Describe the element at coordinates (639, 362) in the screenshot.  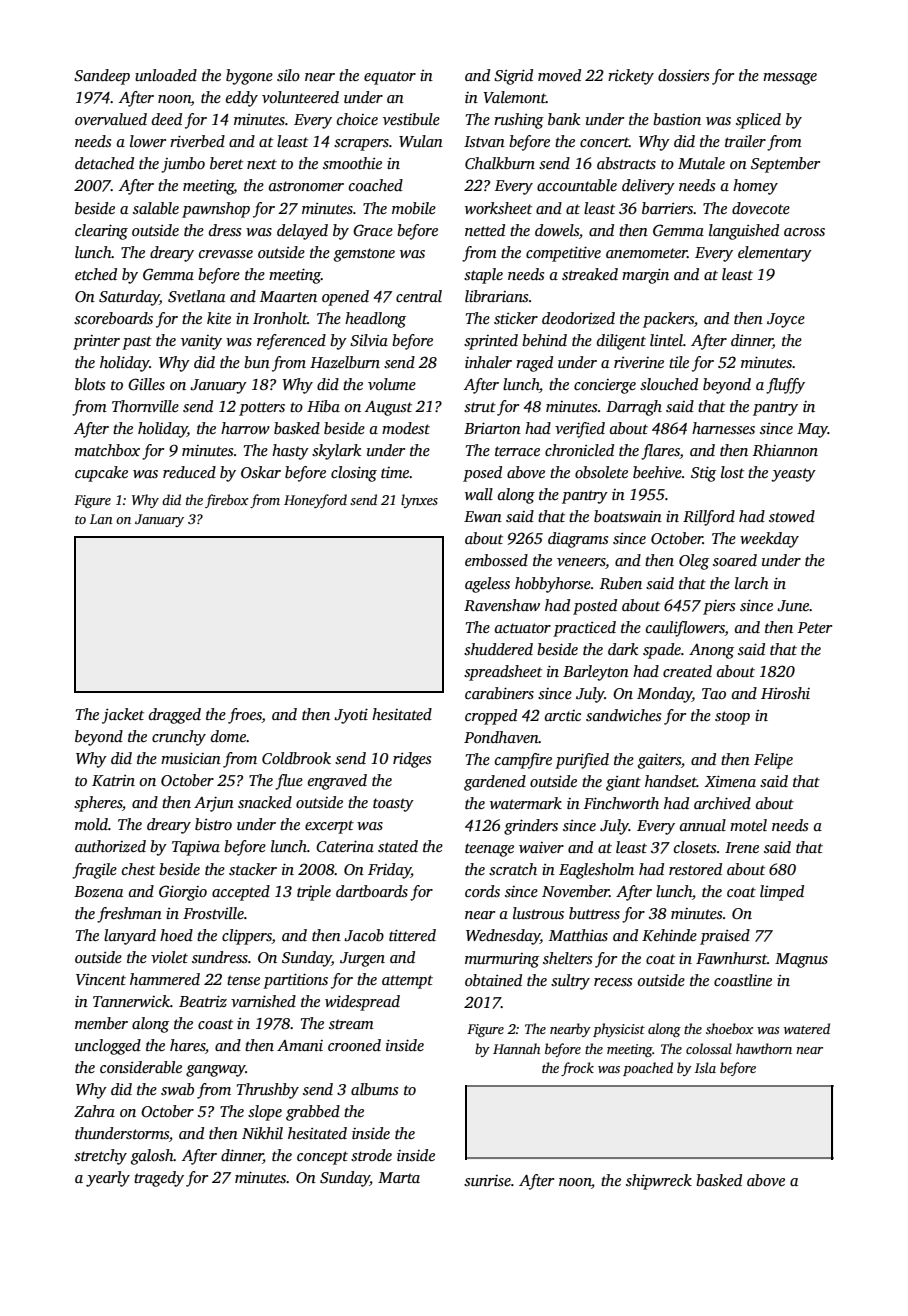
I see `riverine` at that location.
